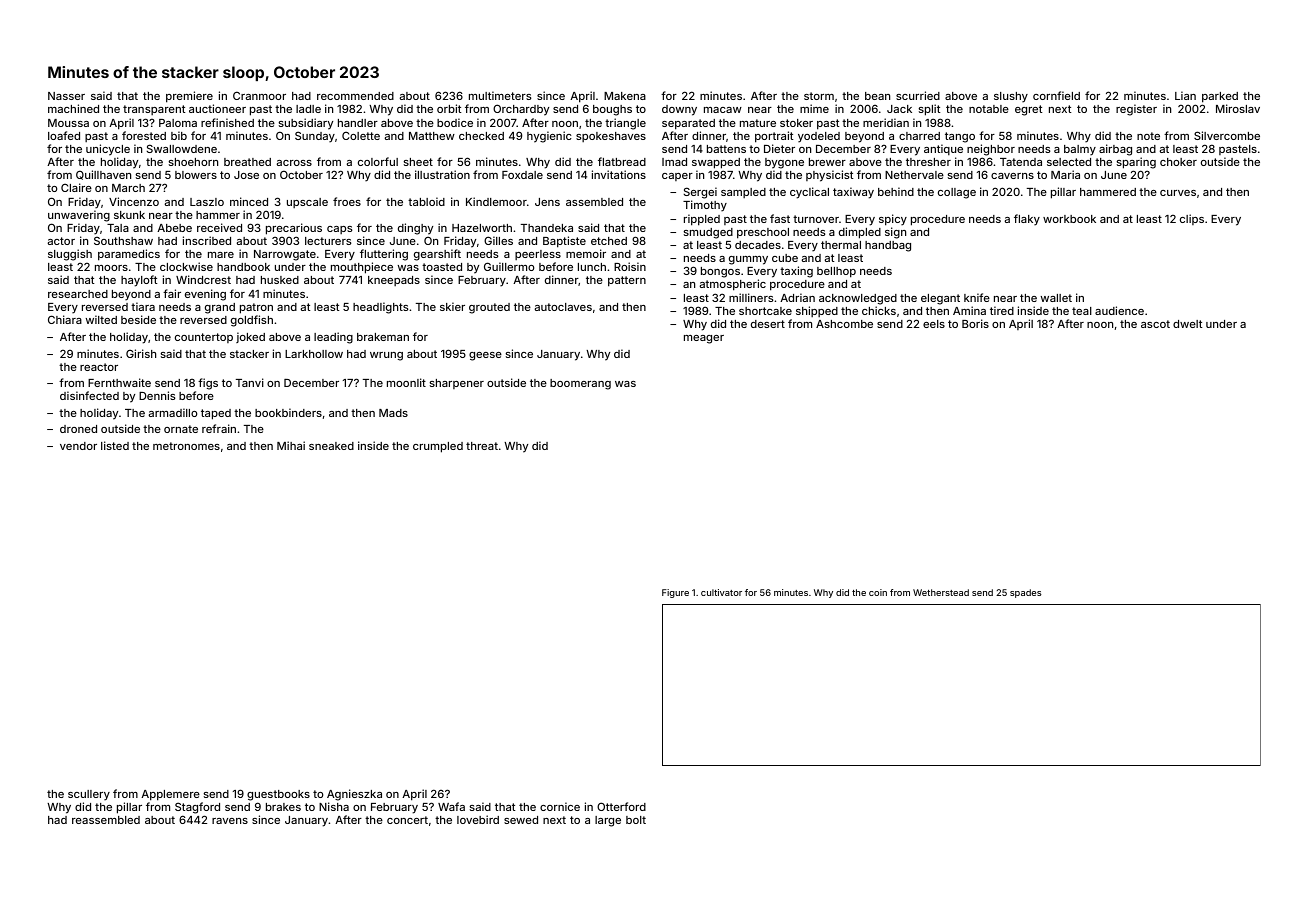  Describe the element at coordinates (354, 795) in the document. I see `Agnieszka` at that location.
